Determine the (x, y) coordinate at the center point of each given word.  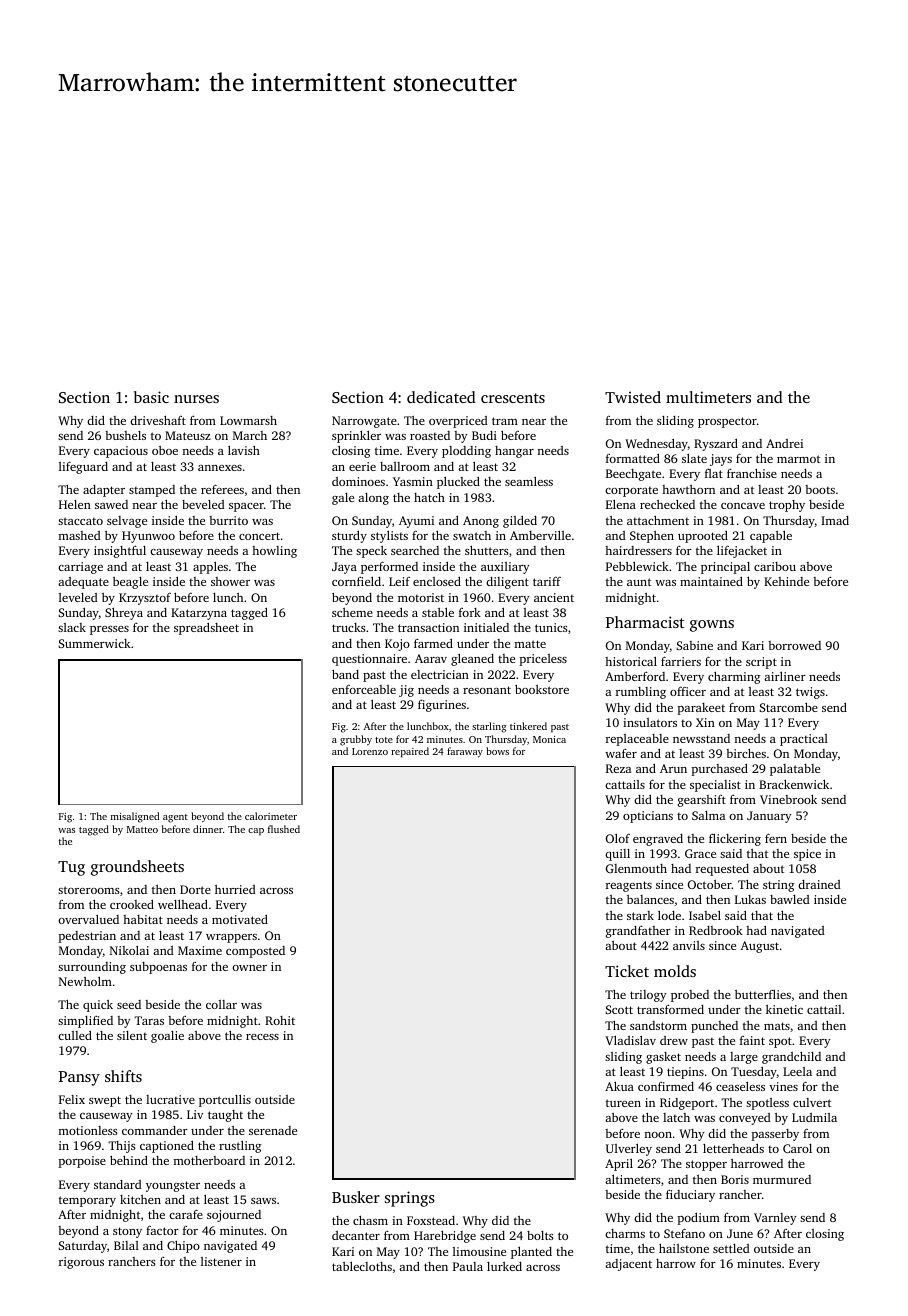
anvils (689, 945)
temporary (87, 1201)
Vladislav (630, 1040)
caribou (775, 566)
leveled (78, 597)
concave (743, 506)
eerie (362, 466)
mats (777, 1026)
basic (151, 397)
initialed (486, 627)
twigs (810, 693)
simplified (85, 1021)
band (345, 674)
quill (617, 855)
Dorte (195, 889)
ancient (554, 597)
